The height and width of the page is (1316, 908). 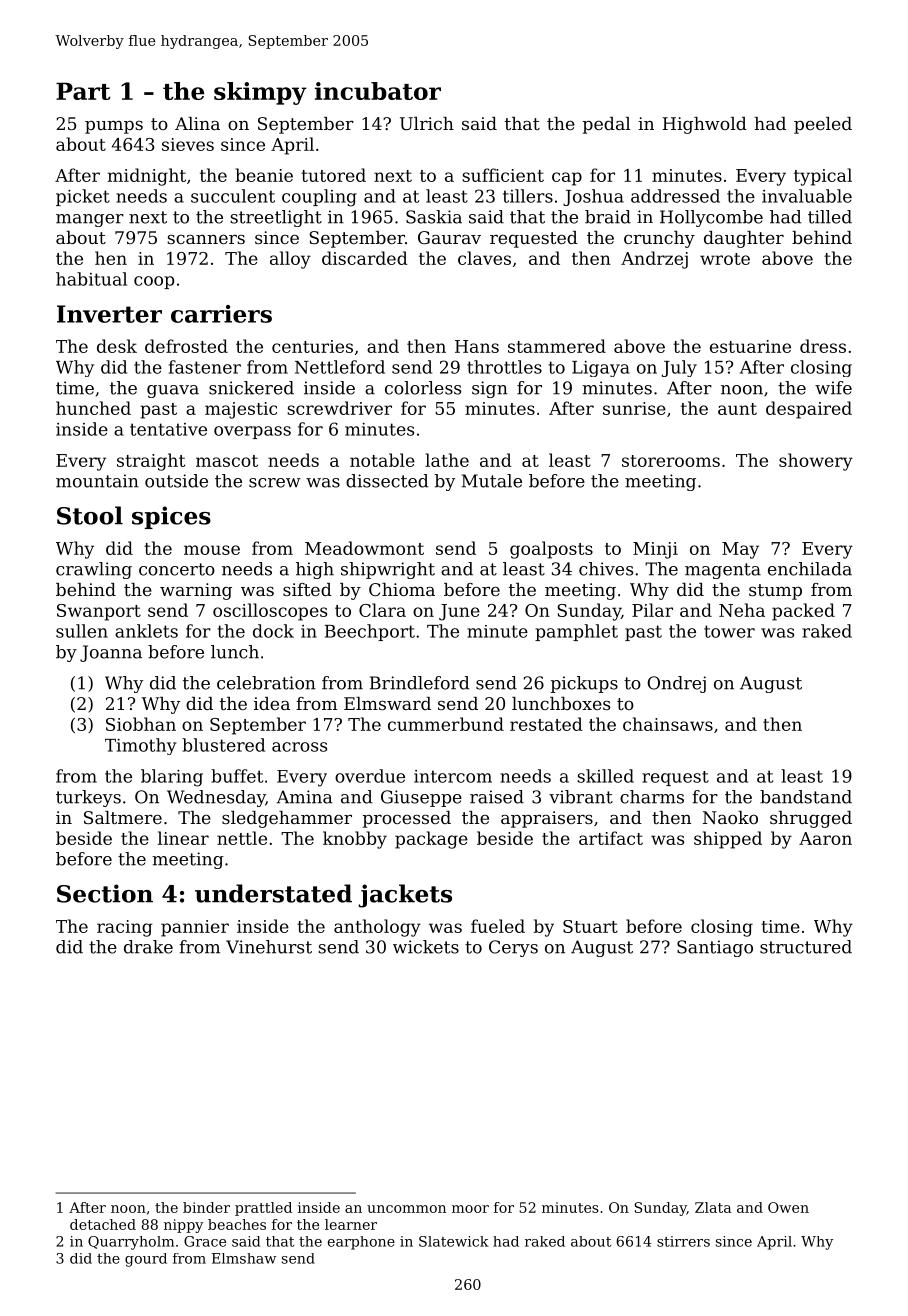 What do you see at coordinates (146, 1260) in the page?
I see `gourd` at bounding box center [146, 1260].
